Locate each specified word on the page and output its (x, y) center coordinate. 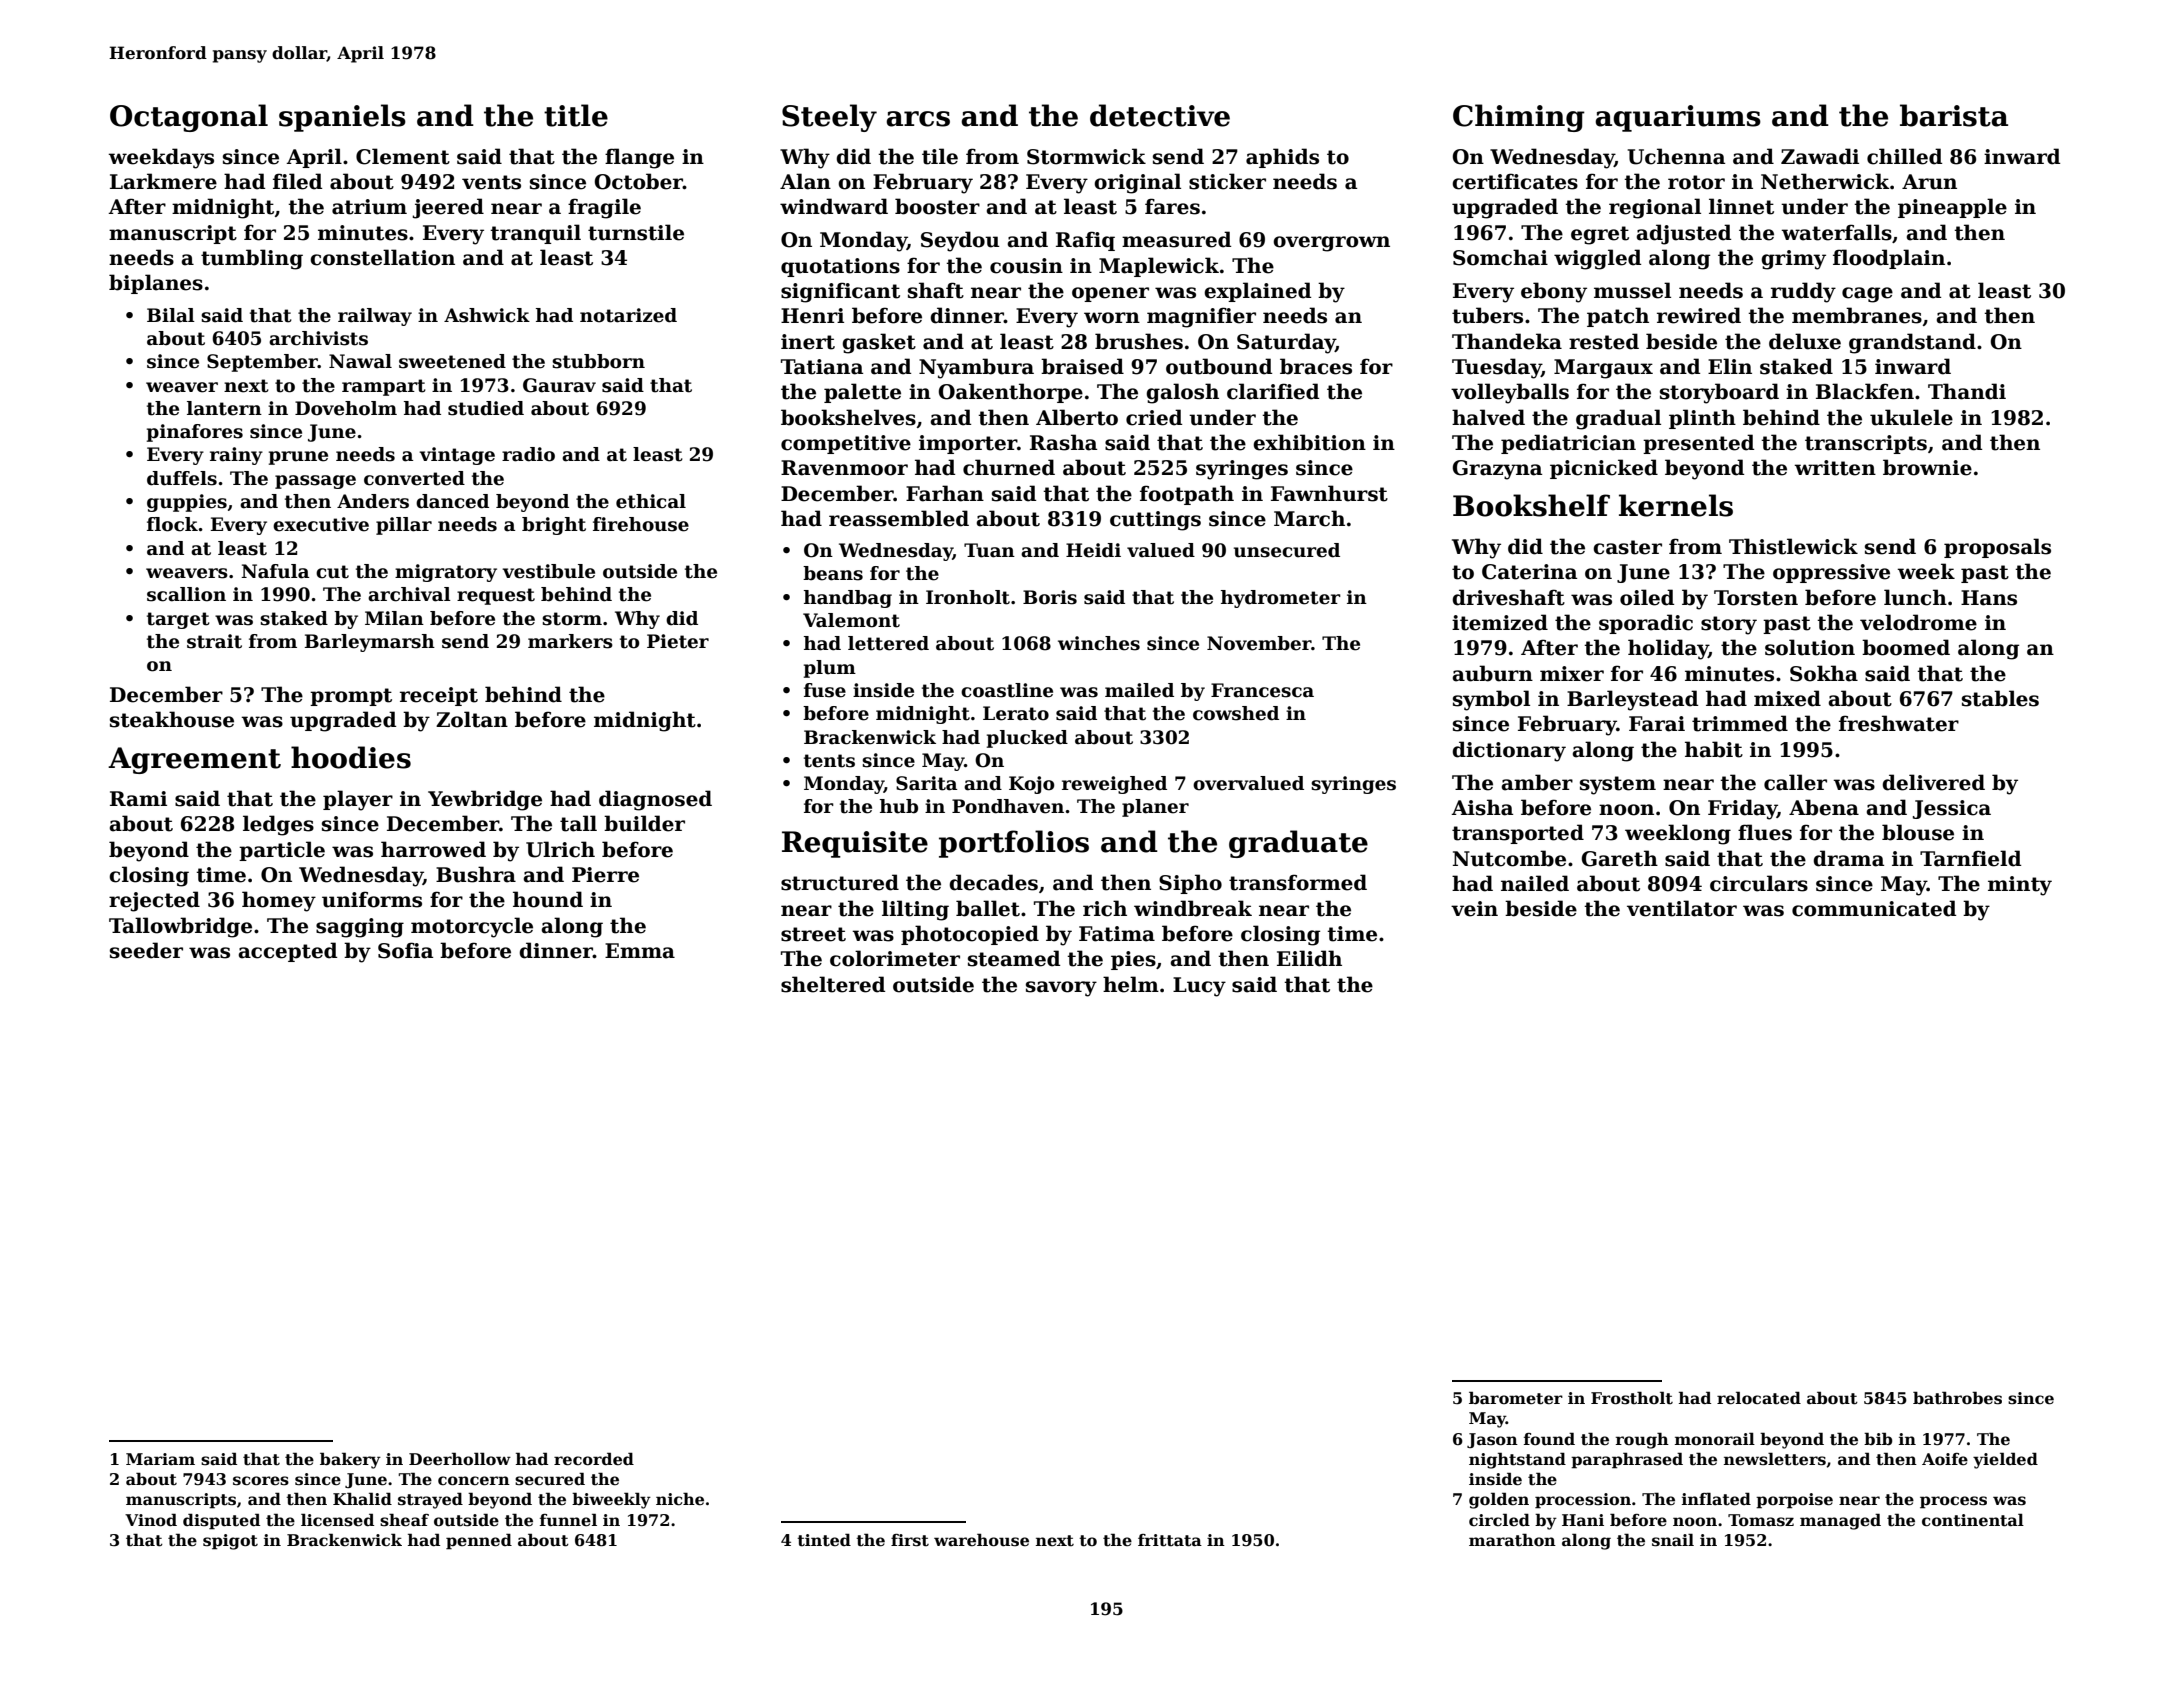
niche (680, 1499)
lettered (888, 643)
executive (321, 524)
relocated (1759, 1398)
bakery (350, 1460)
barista (1954, 115)
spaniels (342, 118)
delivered (1933, 782)
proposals (1997, 548)
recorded (594, 1459)
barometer (1516, 1398)
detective (1160, 115)
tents (829, 761)
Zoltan (472, 719)
